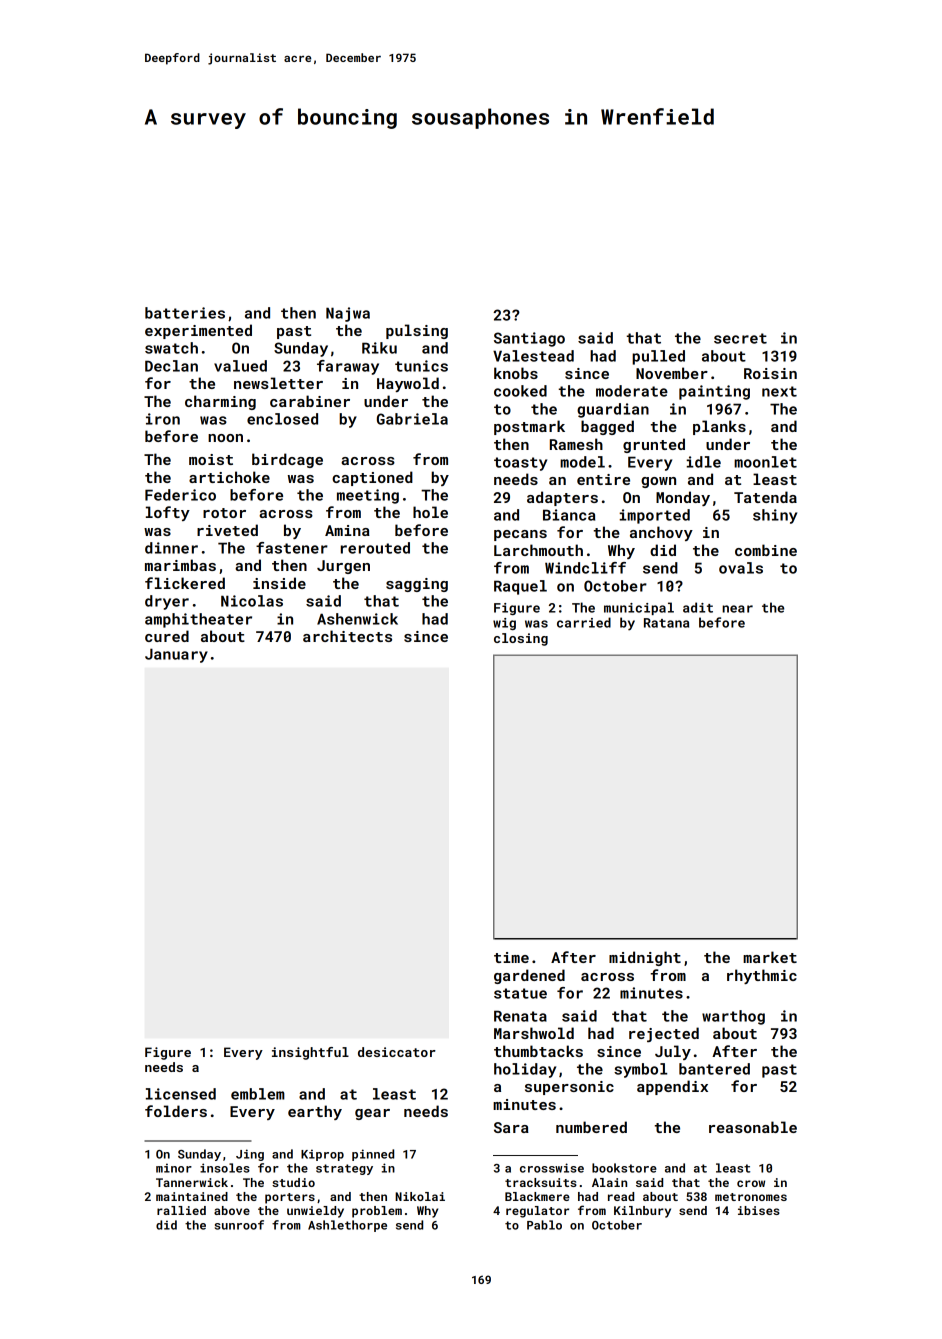  I want to click on rhythmic, so click(762, 976).
